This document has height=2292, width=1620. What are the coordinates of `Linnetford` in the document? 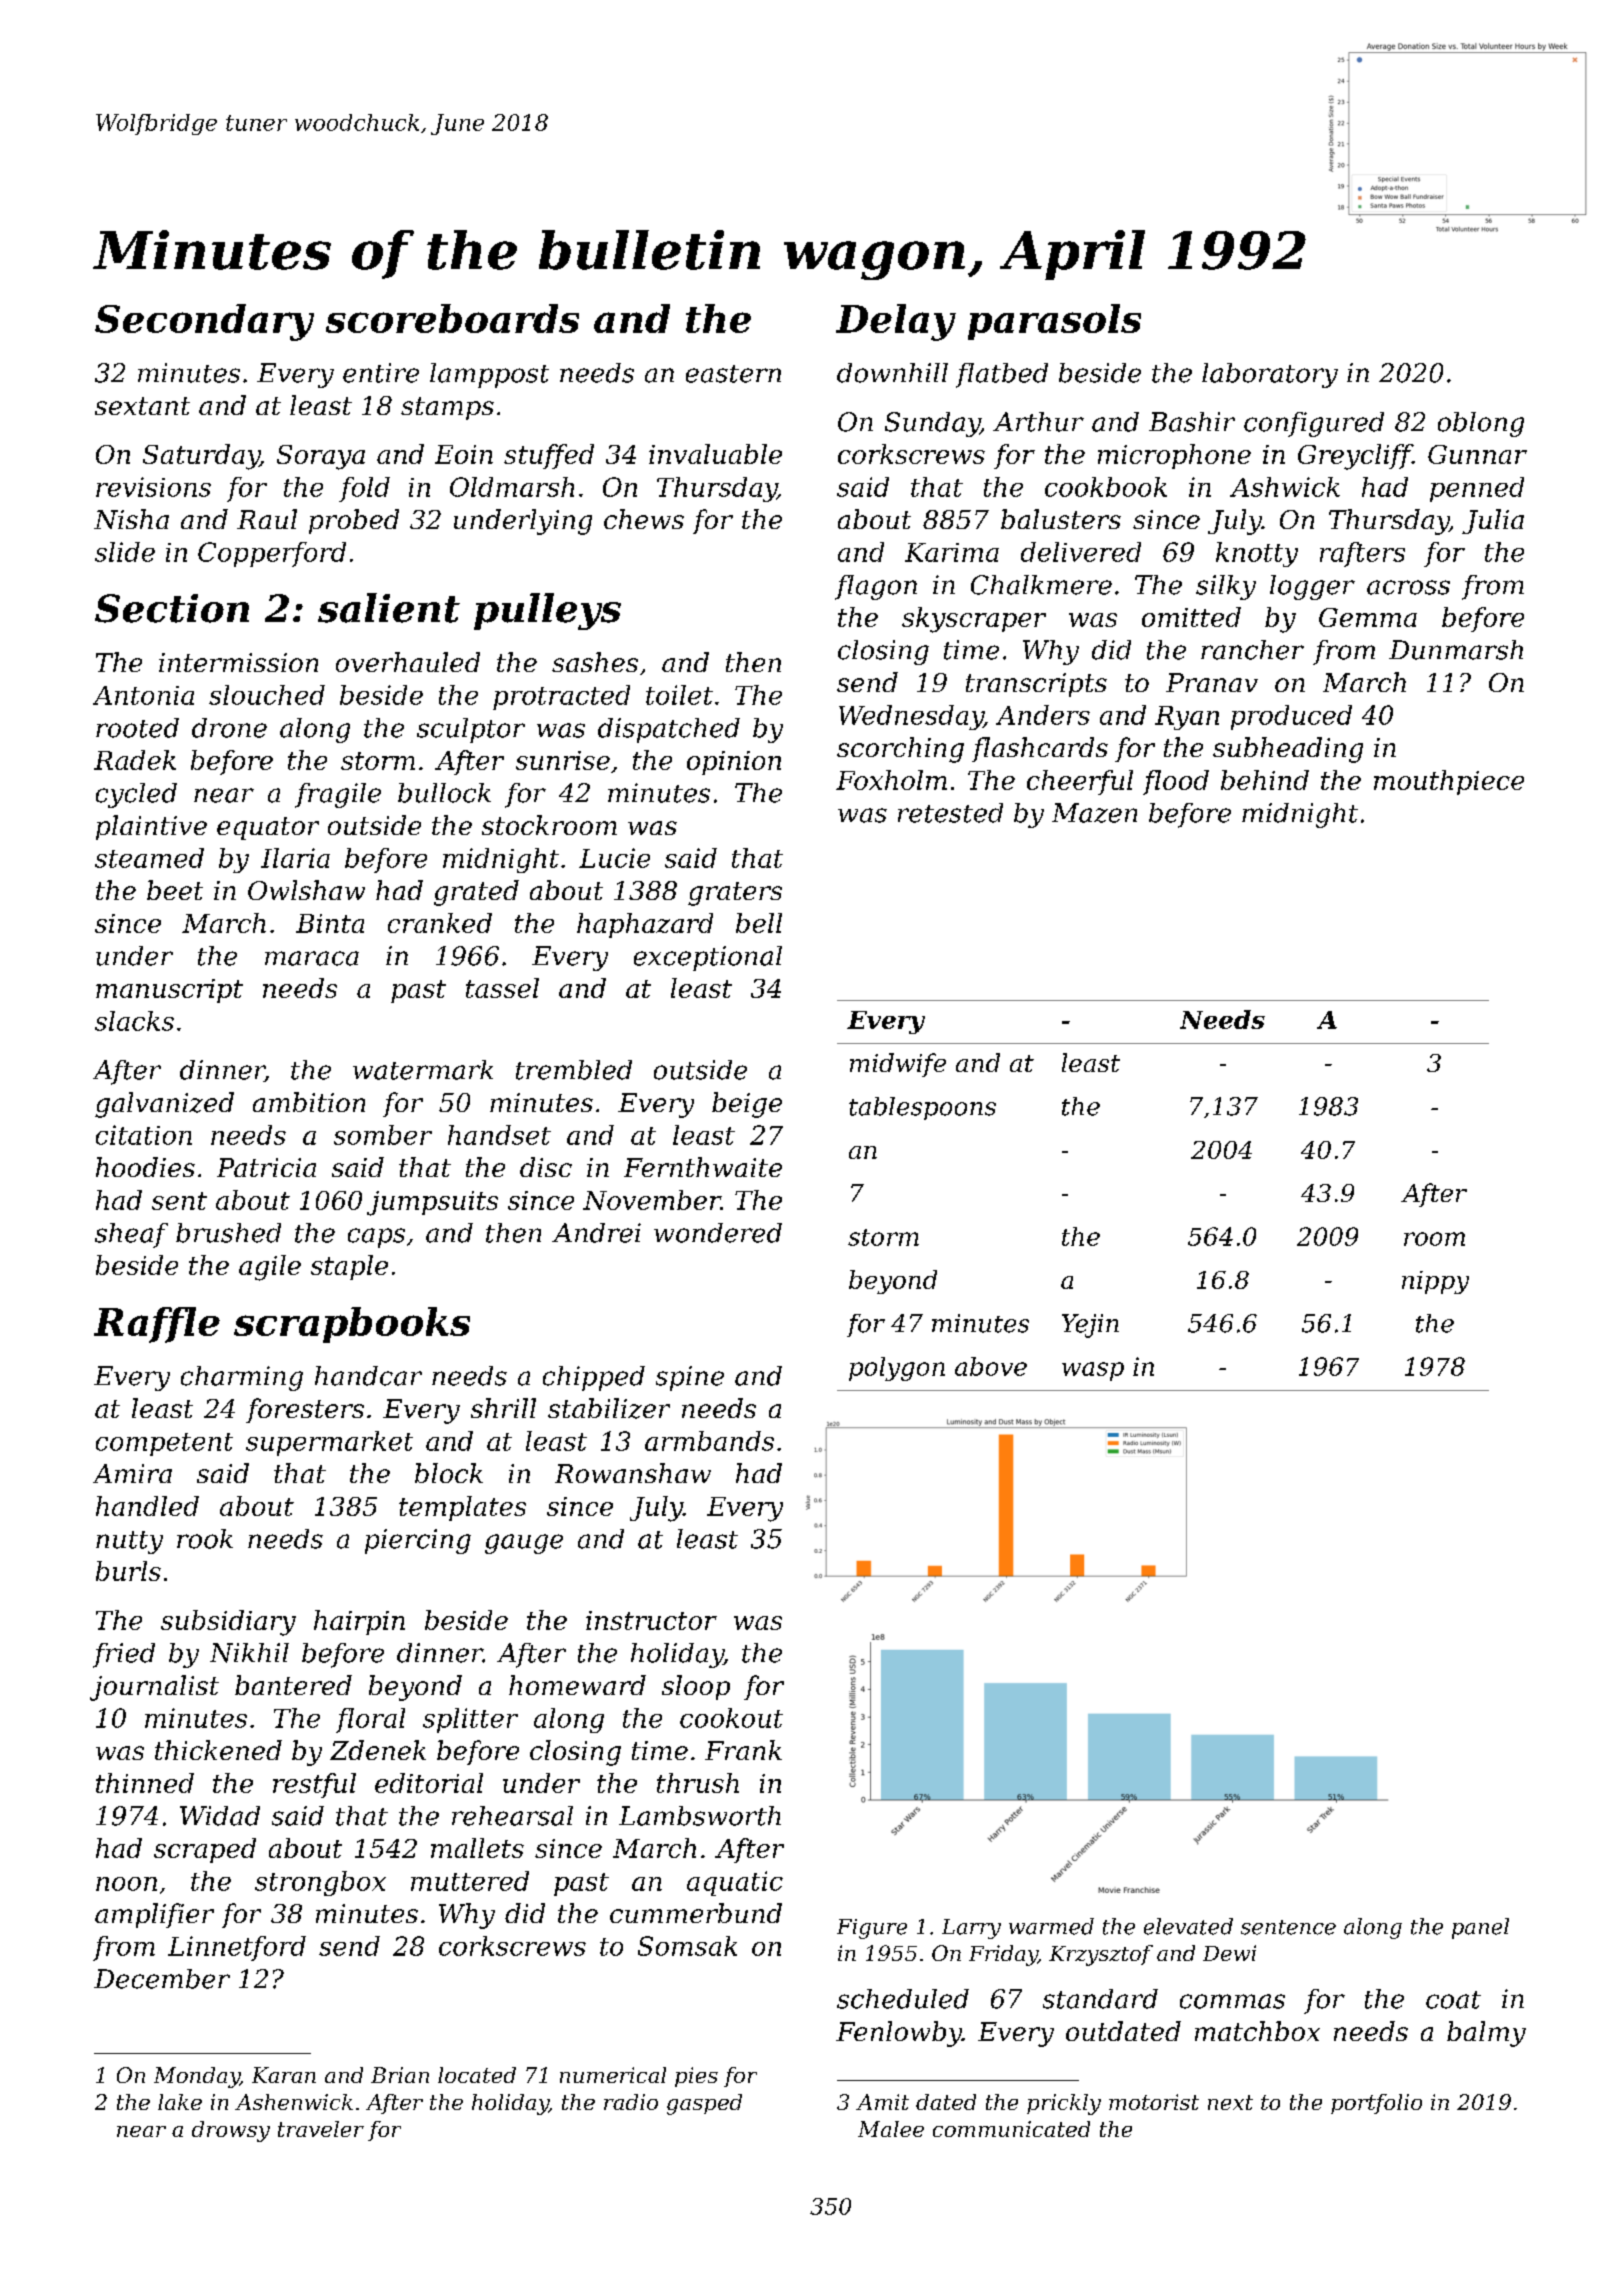 It's located at (237, 1948).
